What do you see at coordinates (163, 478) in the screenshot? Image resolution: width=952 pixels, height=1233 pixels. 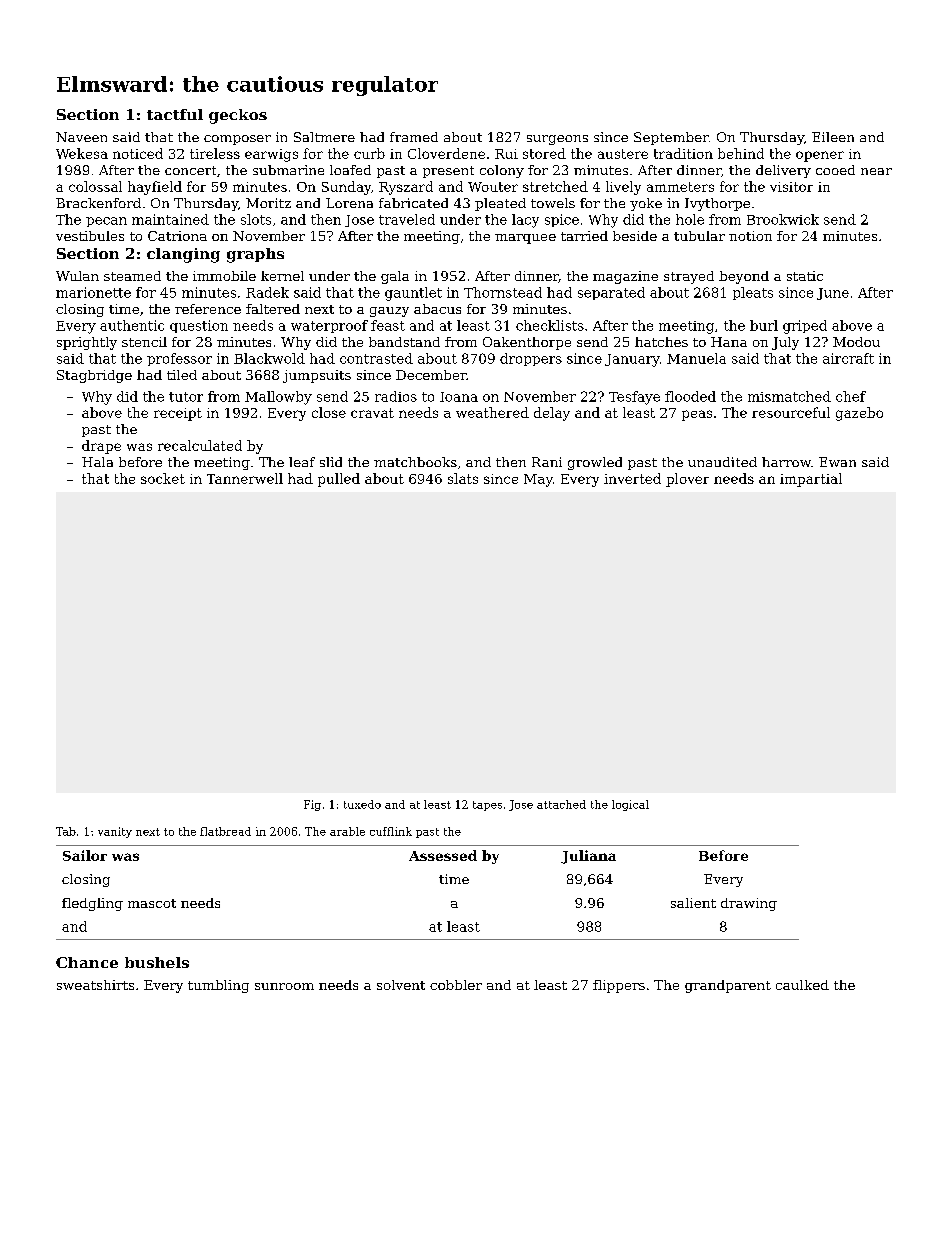 I see `socket` at bounding box center [163, 478].
